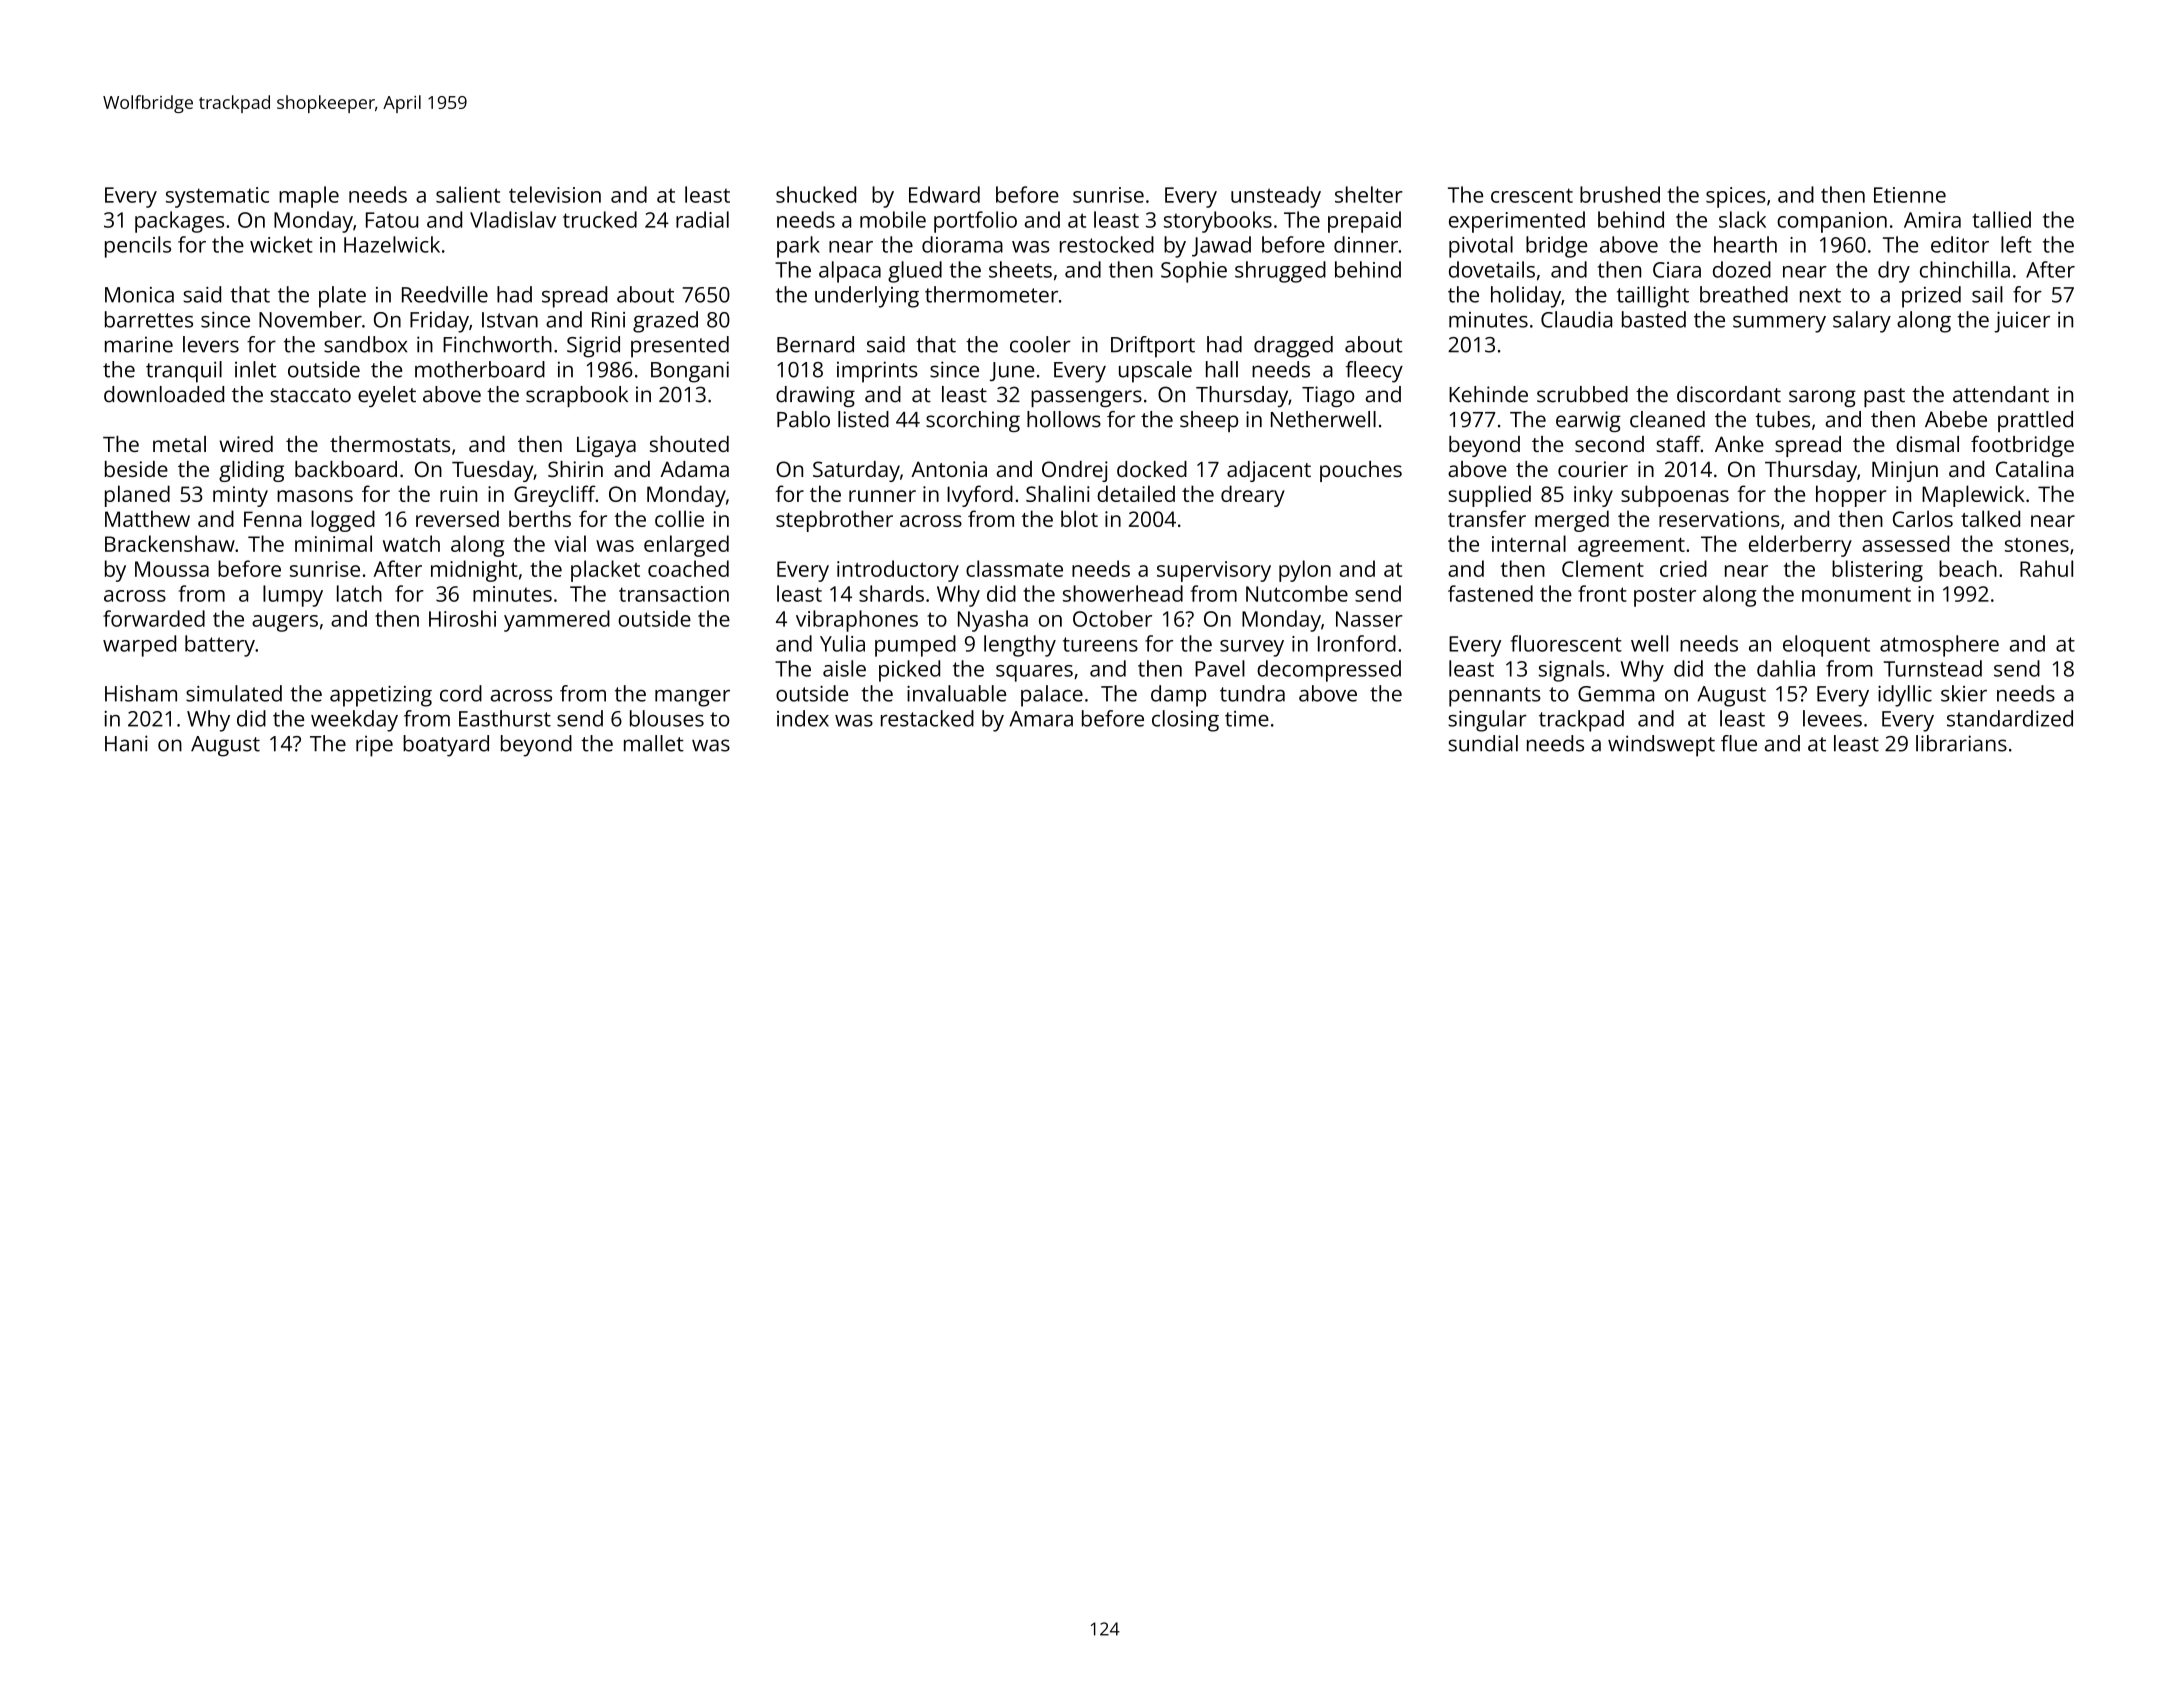 Image resolution: width=2178 pixels, height=1683 pixels. What do you see at coordinates (374, 746) in the document?
I see `ripe` at bounding box center [374, 746].
